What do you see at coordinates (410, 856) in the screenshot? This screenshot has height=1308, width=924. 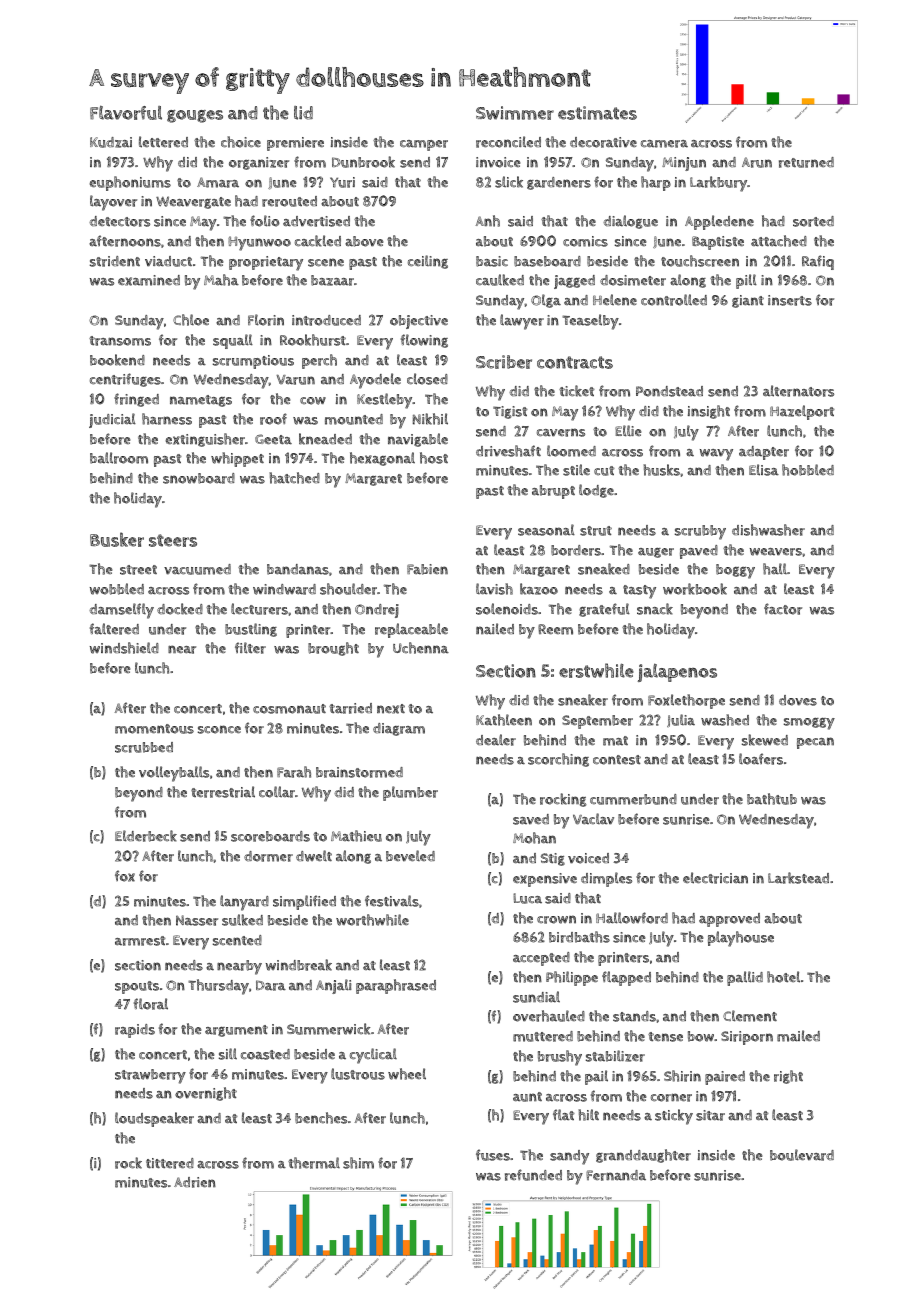 I see `beveled` at bounding box center [410, 856].
